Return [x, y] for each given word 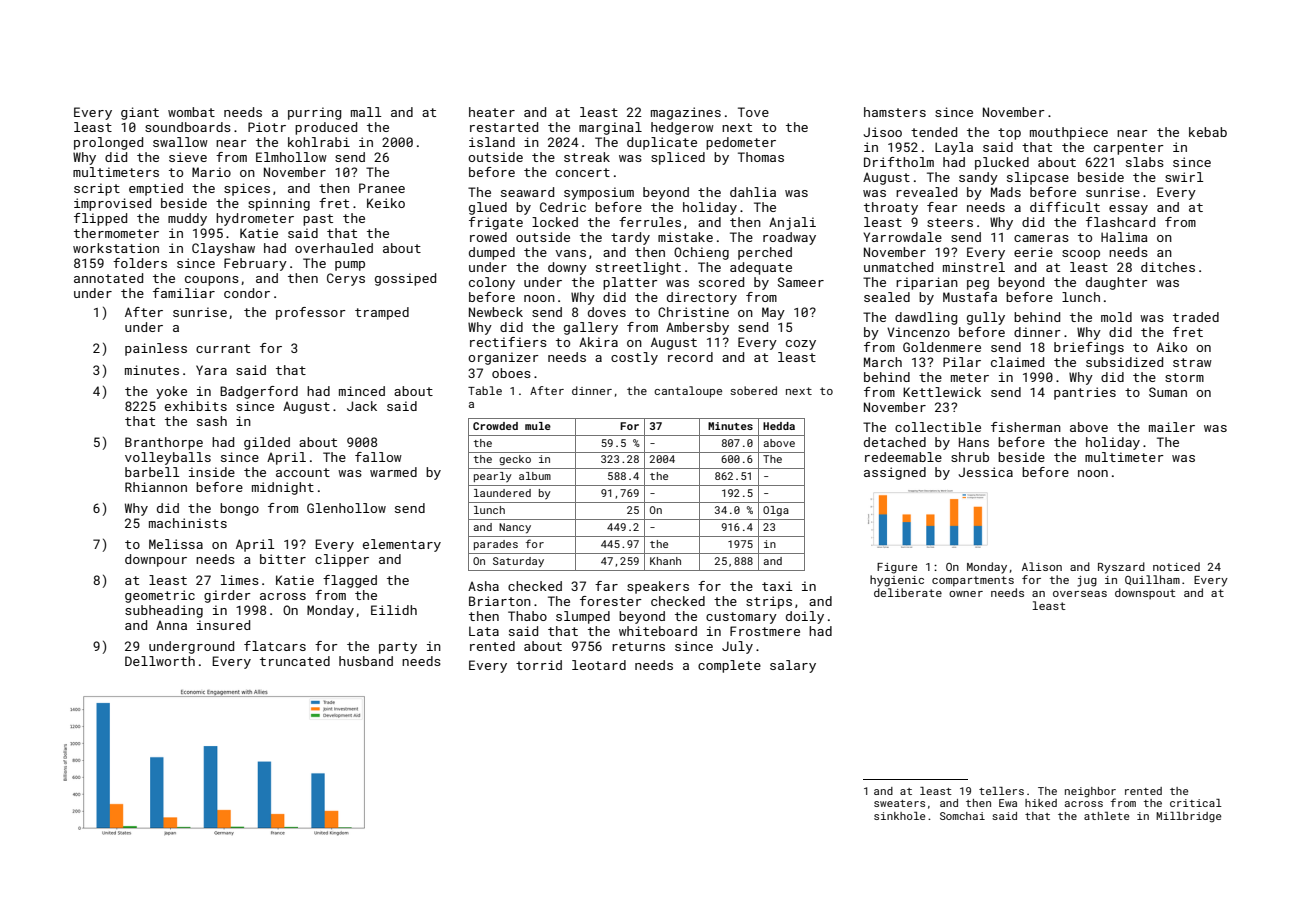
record [690, 357]
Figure [897, 568]
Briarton [500, 601]
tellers [1001, 791]
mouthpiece [1069, 133]
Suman [1168, 392]
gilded [267, 443]
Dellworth [160, 661]
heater [492, 112]
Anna [171, 625]
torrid [539, 665]
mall [366, 112]
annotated [108, 278]
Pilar [962, 362]
